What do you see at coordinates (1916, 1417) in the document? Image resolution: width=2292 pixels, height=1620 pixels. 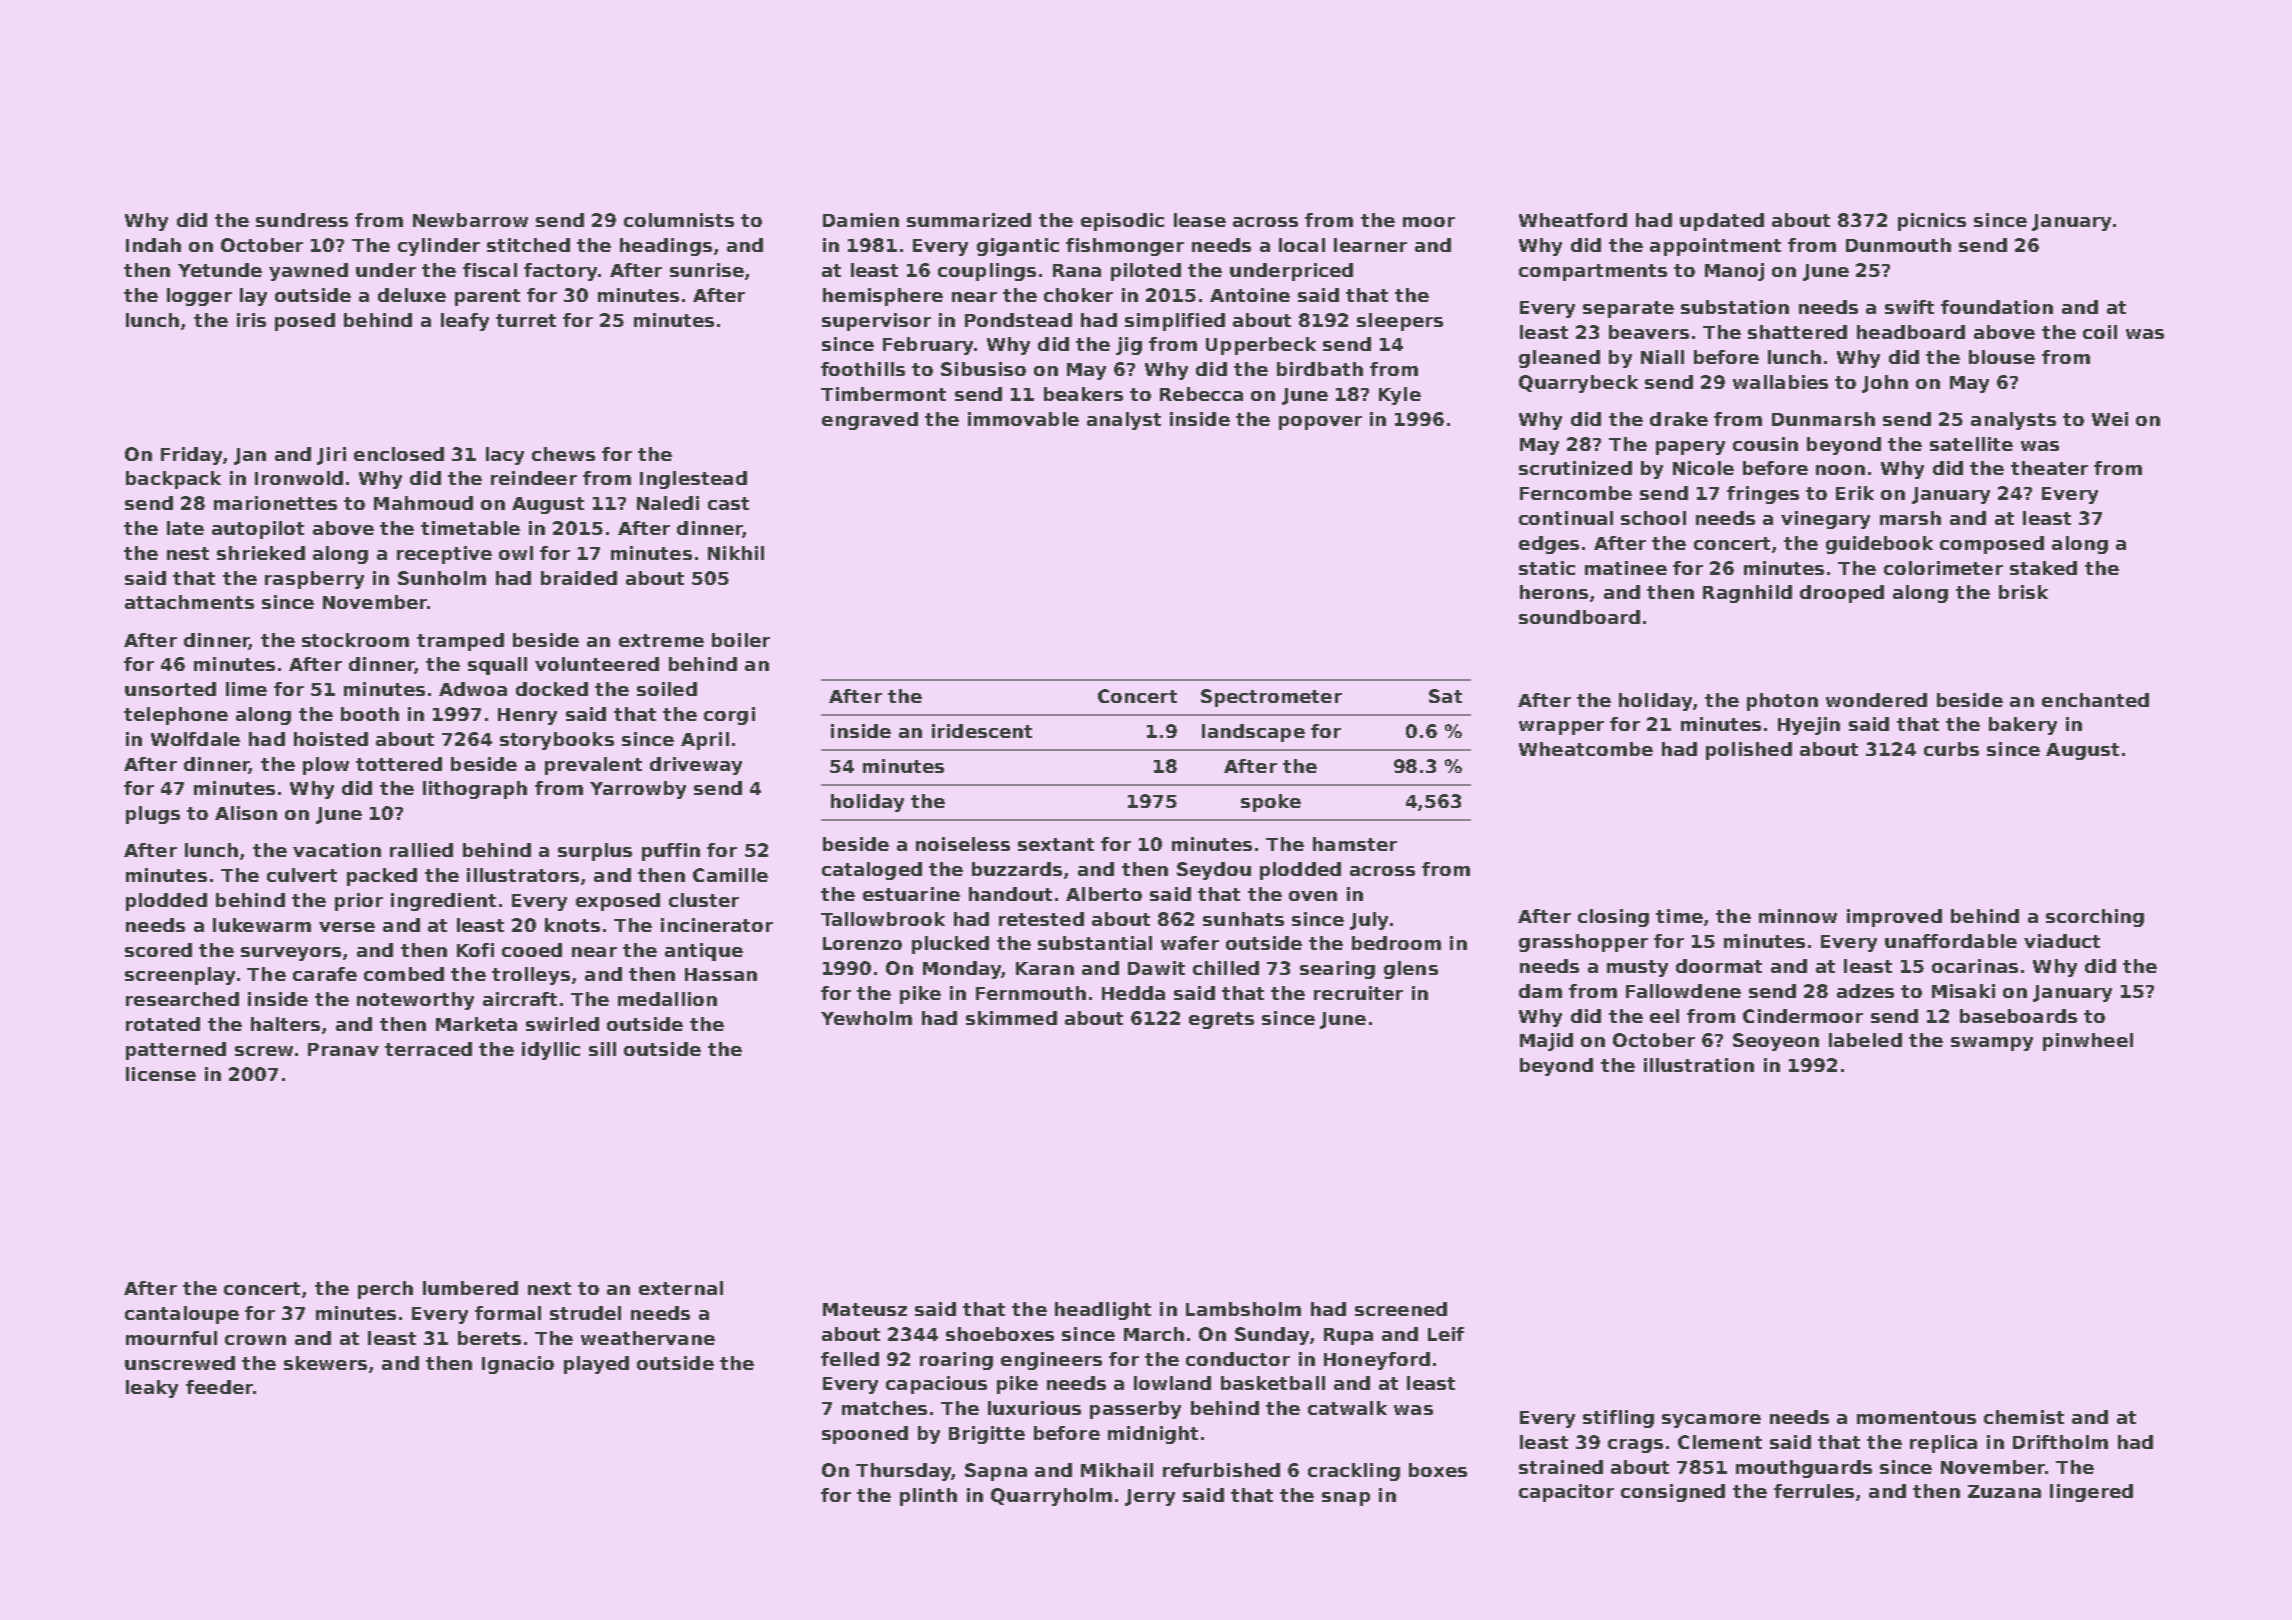 I see `momentous` at bounding box center [1916, 1417].
